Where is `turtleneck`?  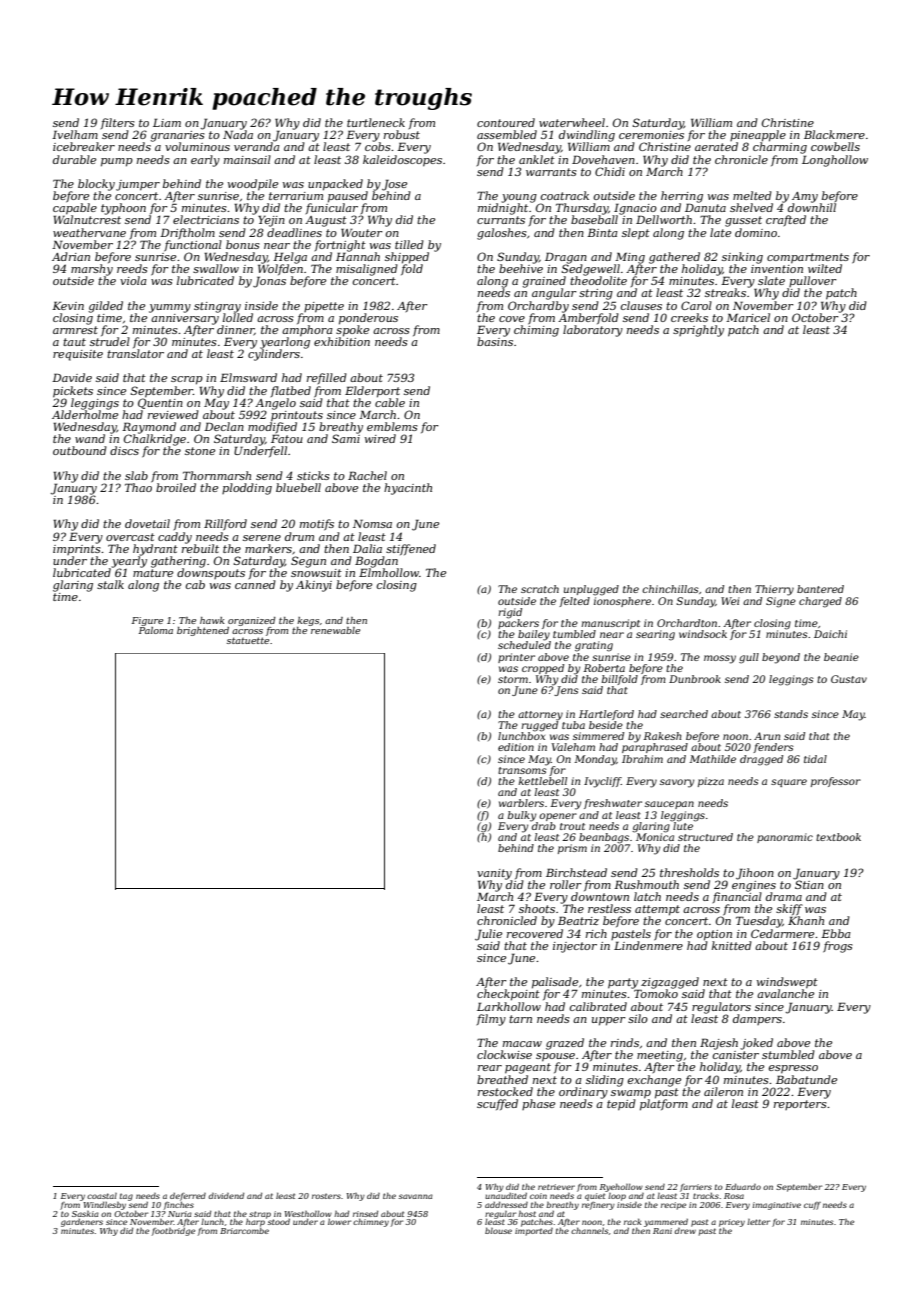 turtleneck is located at coordinates (376, 122).
